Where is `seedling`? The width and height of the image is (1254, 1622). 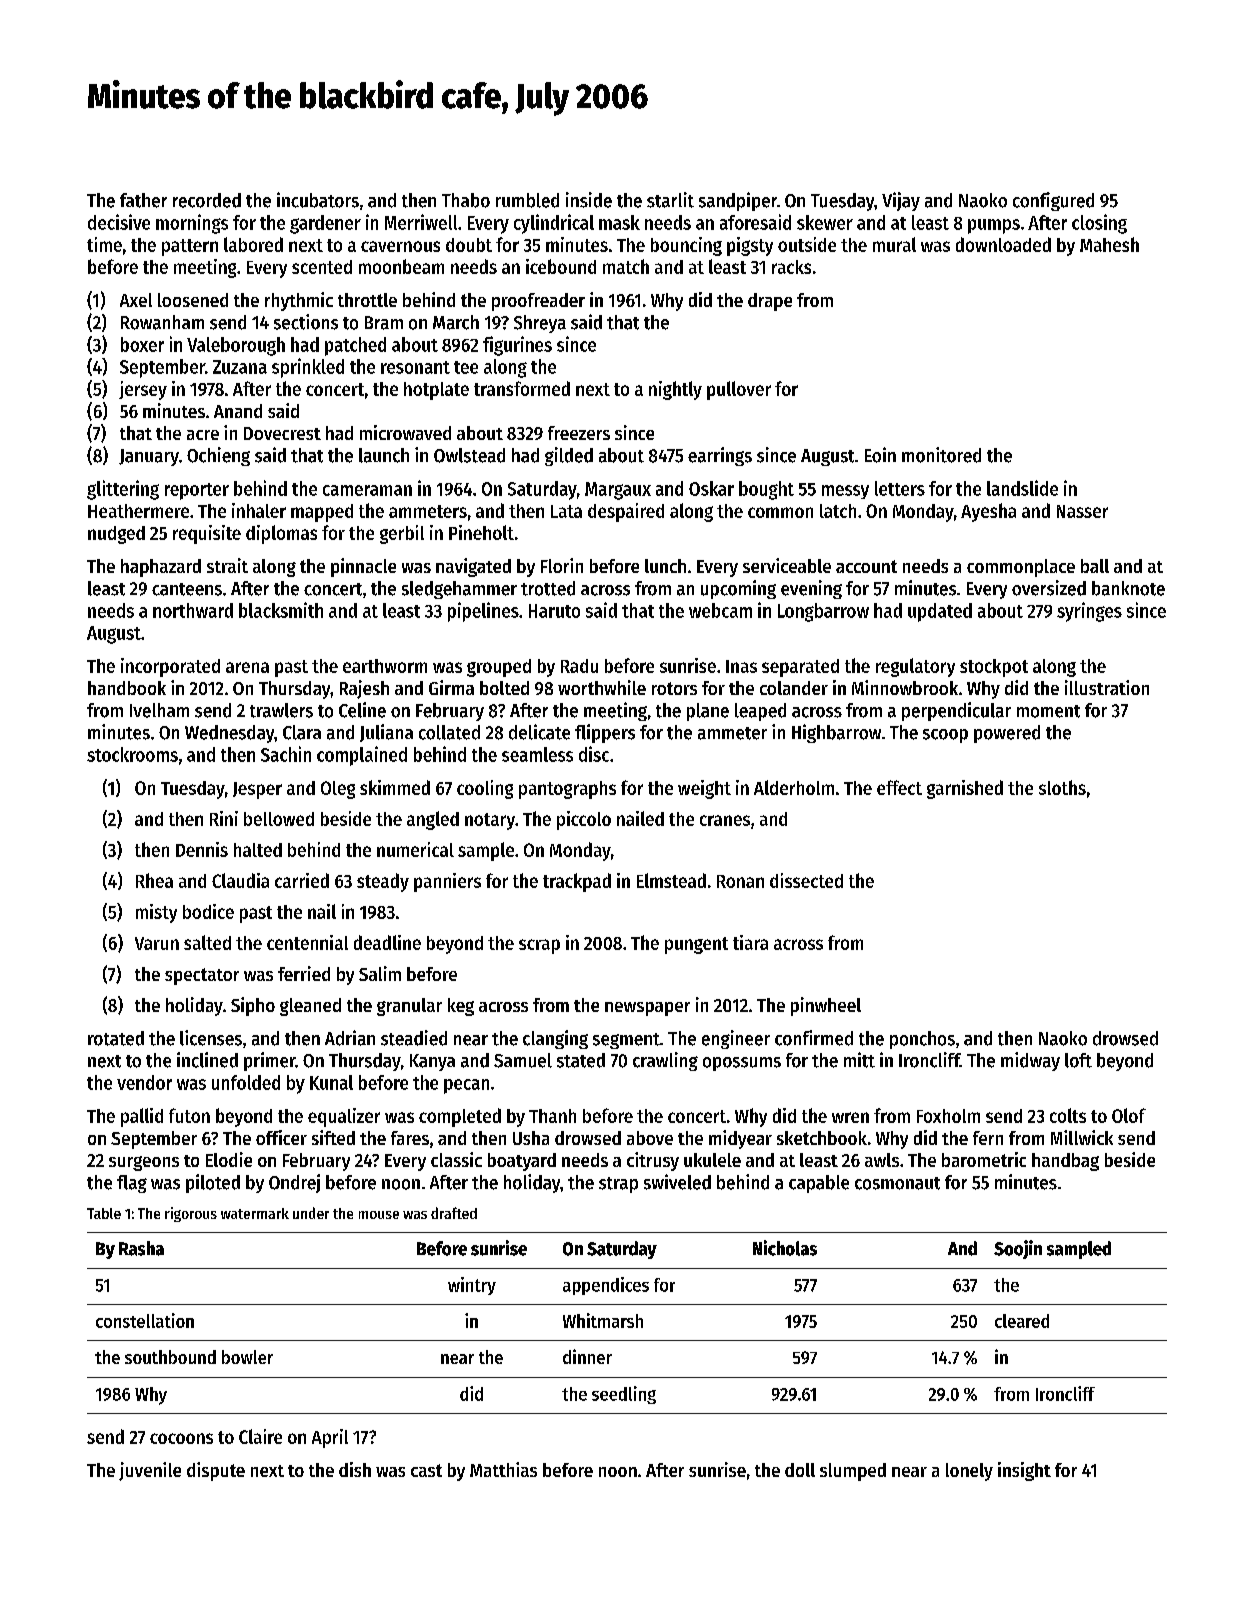
seedling is located at coordinates (624, 1395).
